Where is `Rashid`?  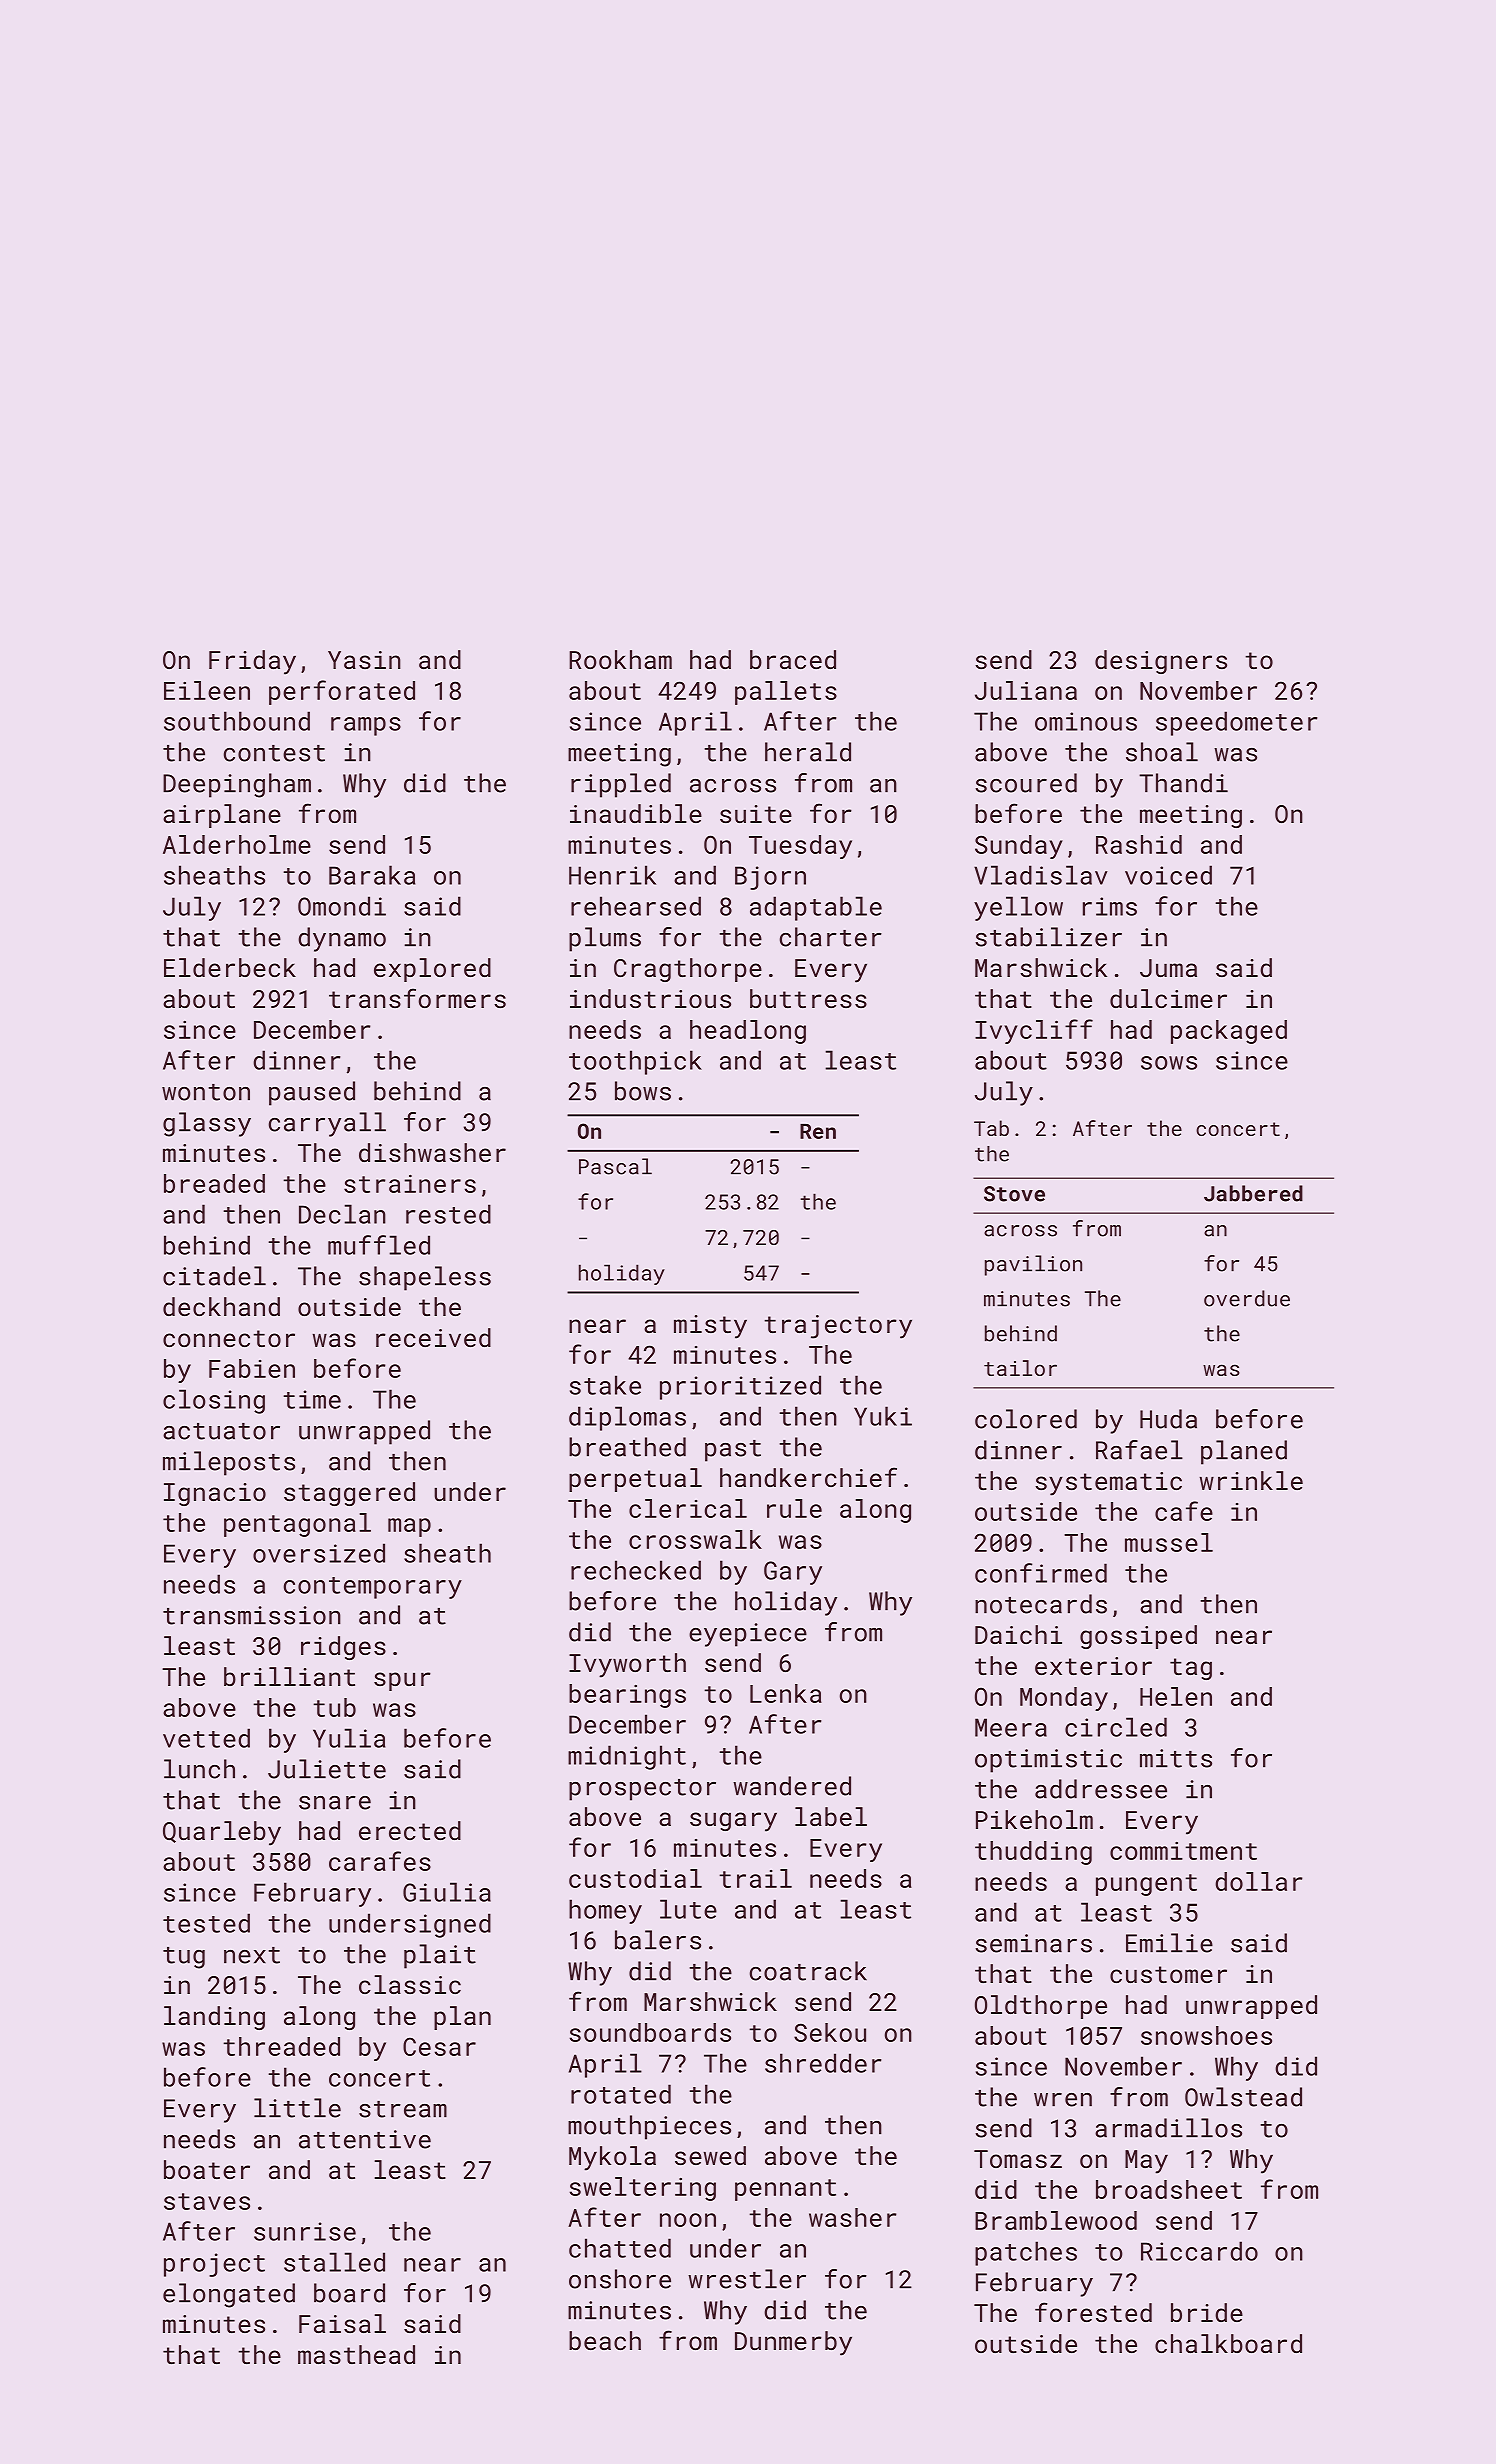
Rashid is located at coordinates (1139, 844).
